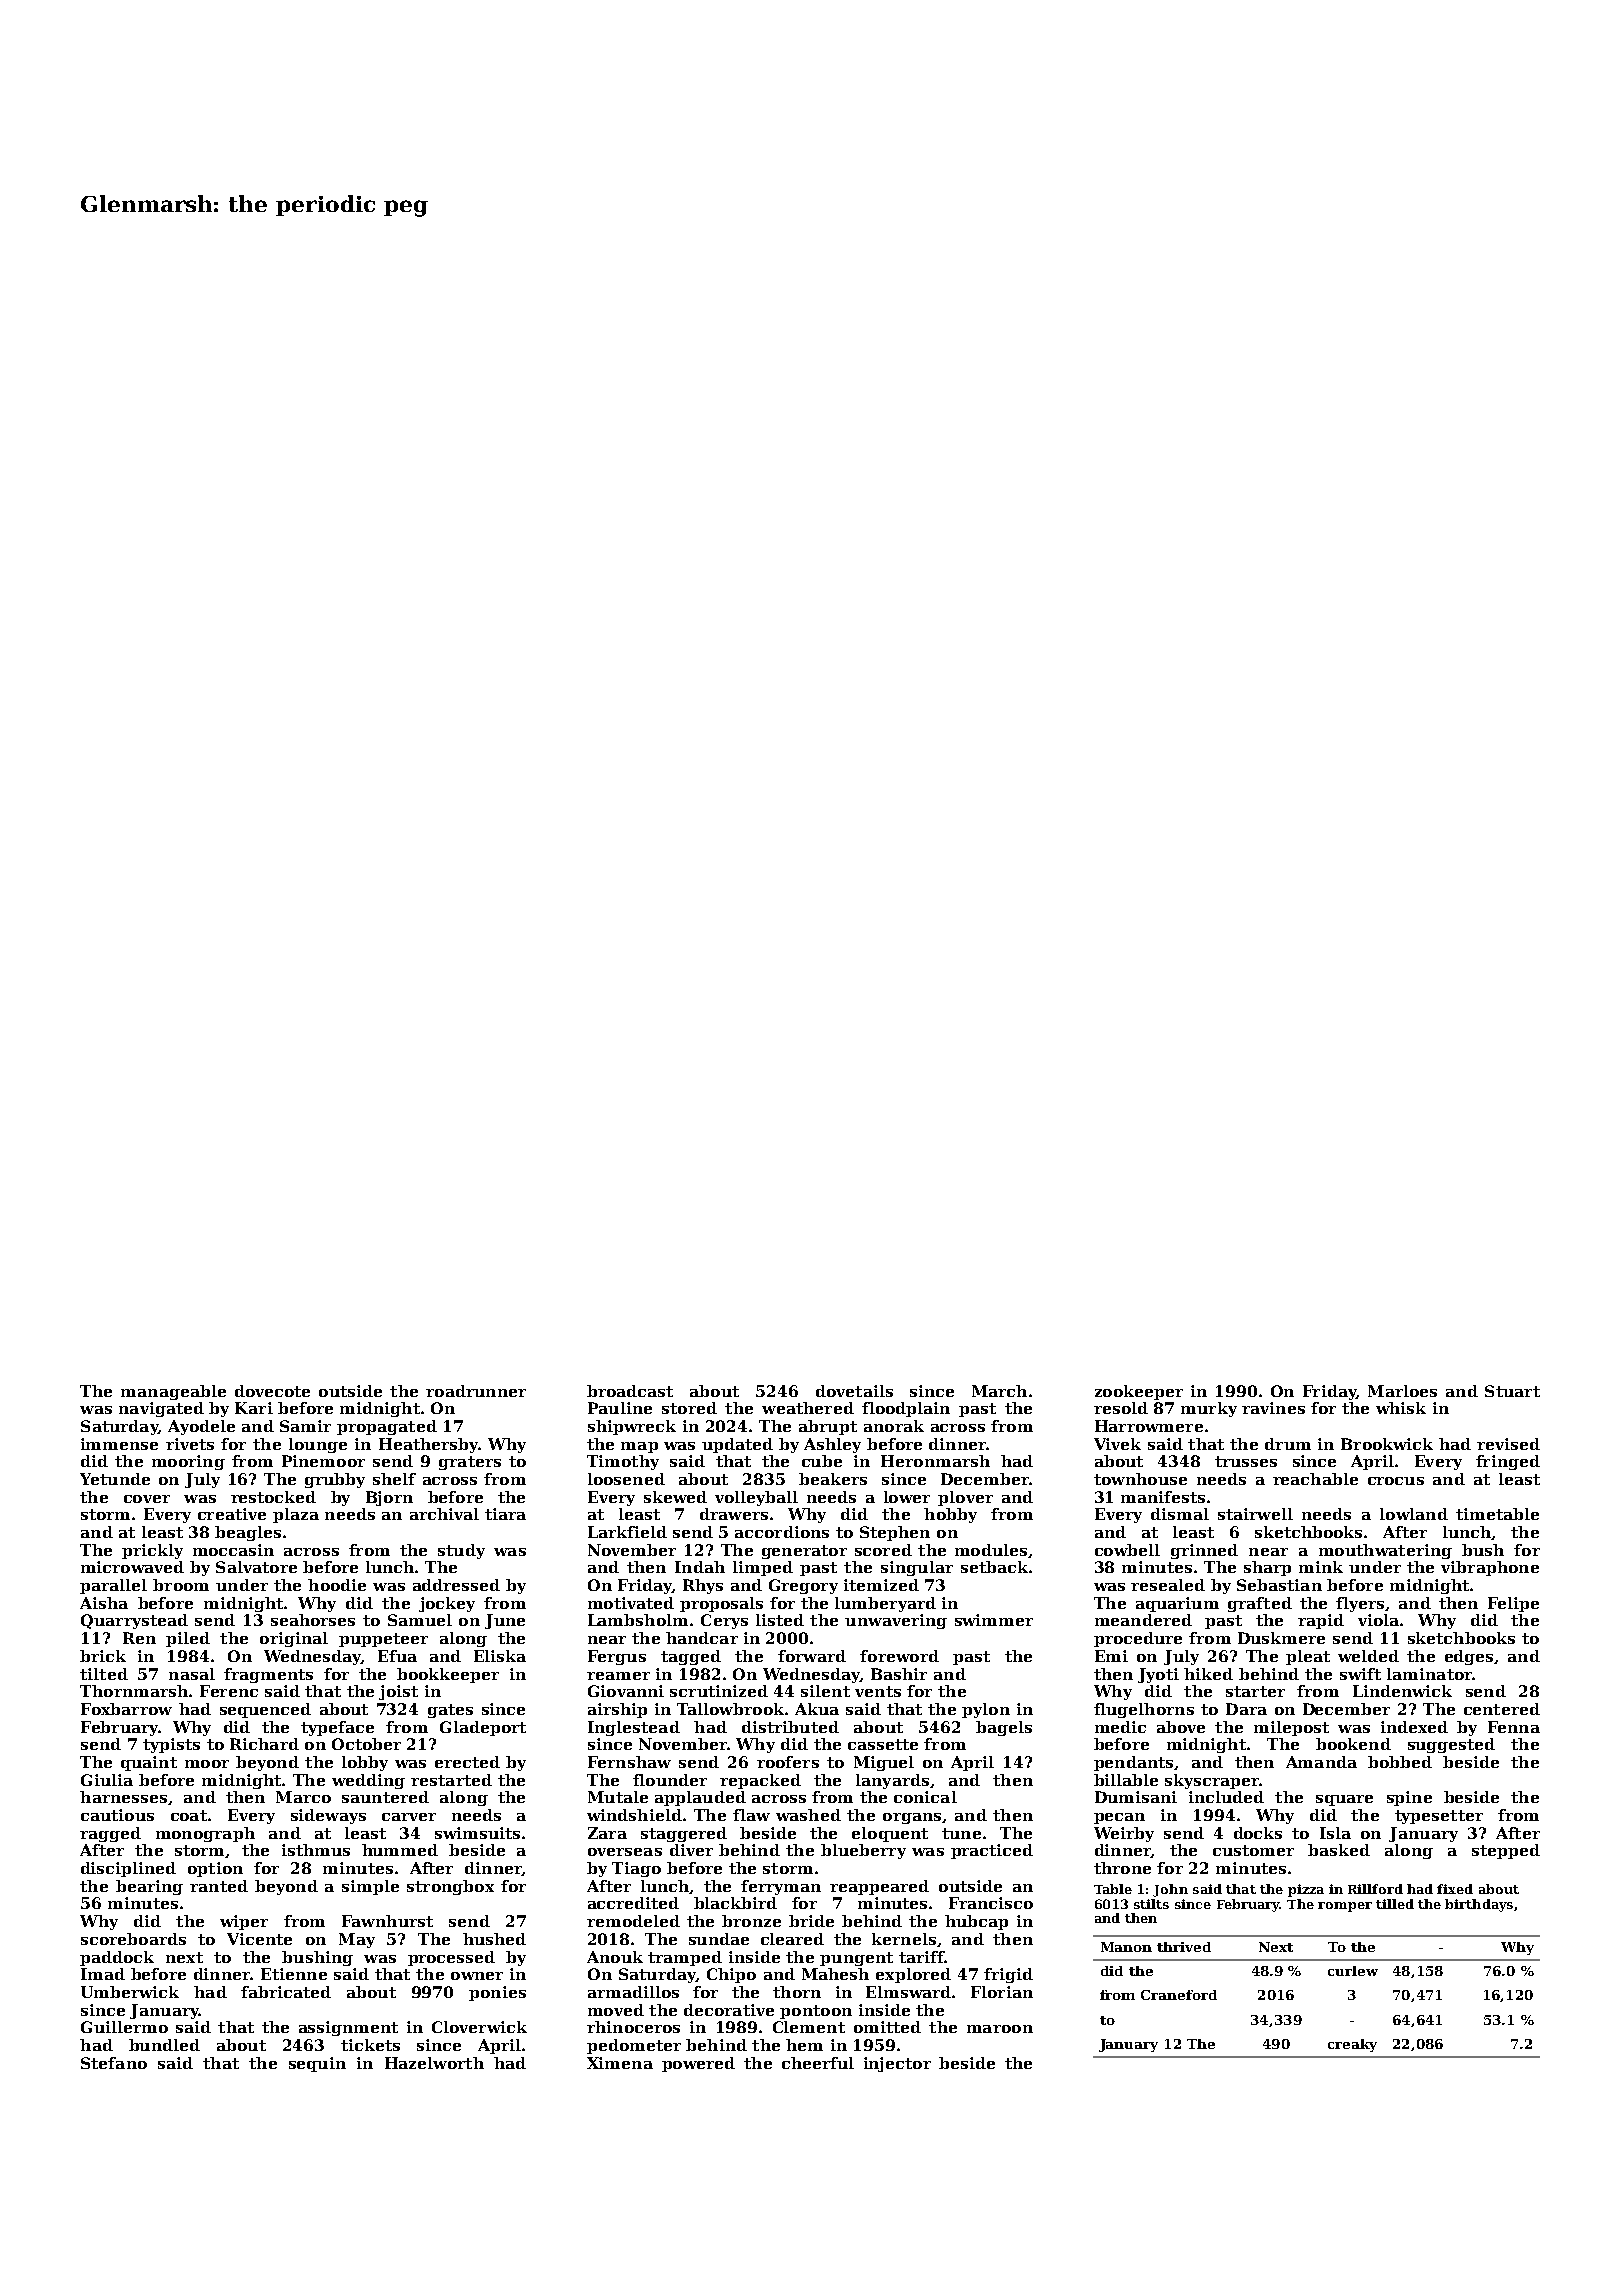  Describe the element at coordinates (171, 1745) in the image. I see `typists` at that location.
